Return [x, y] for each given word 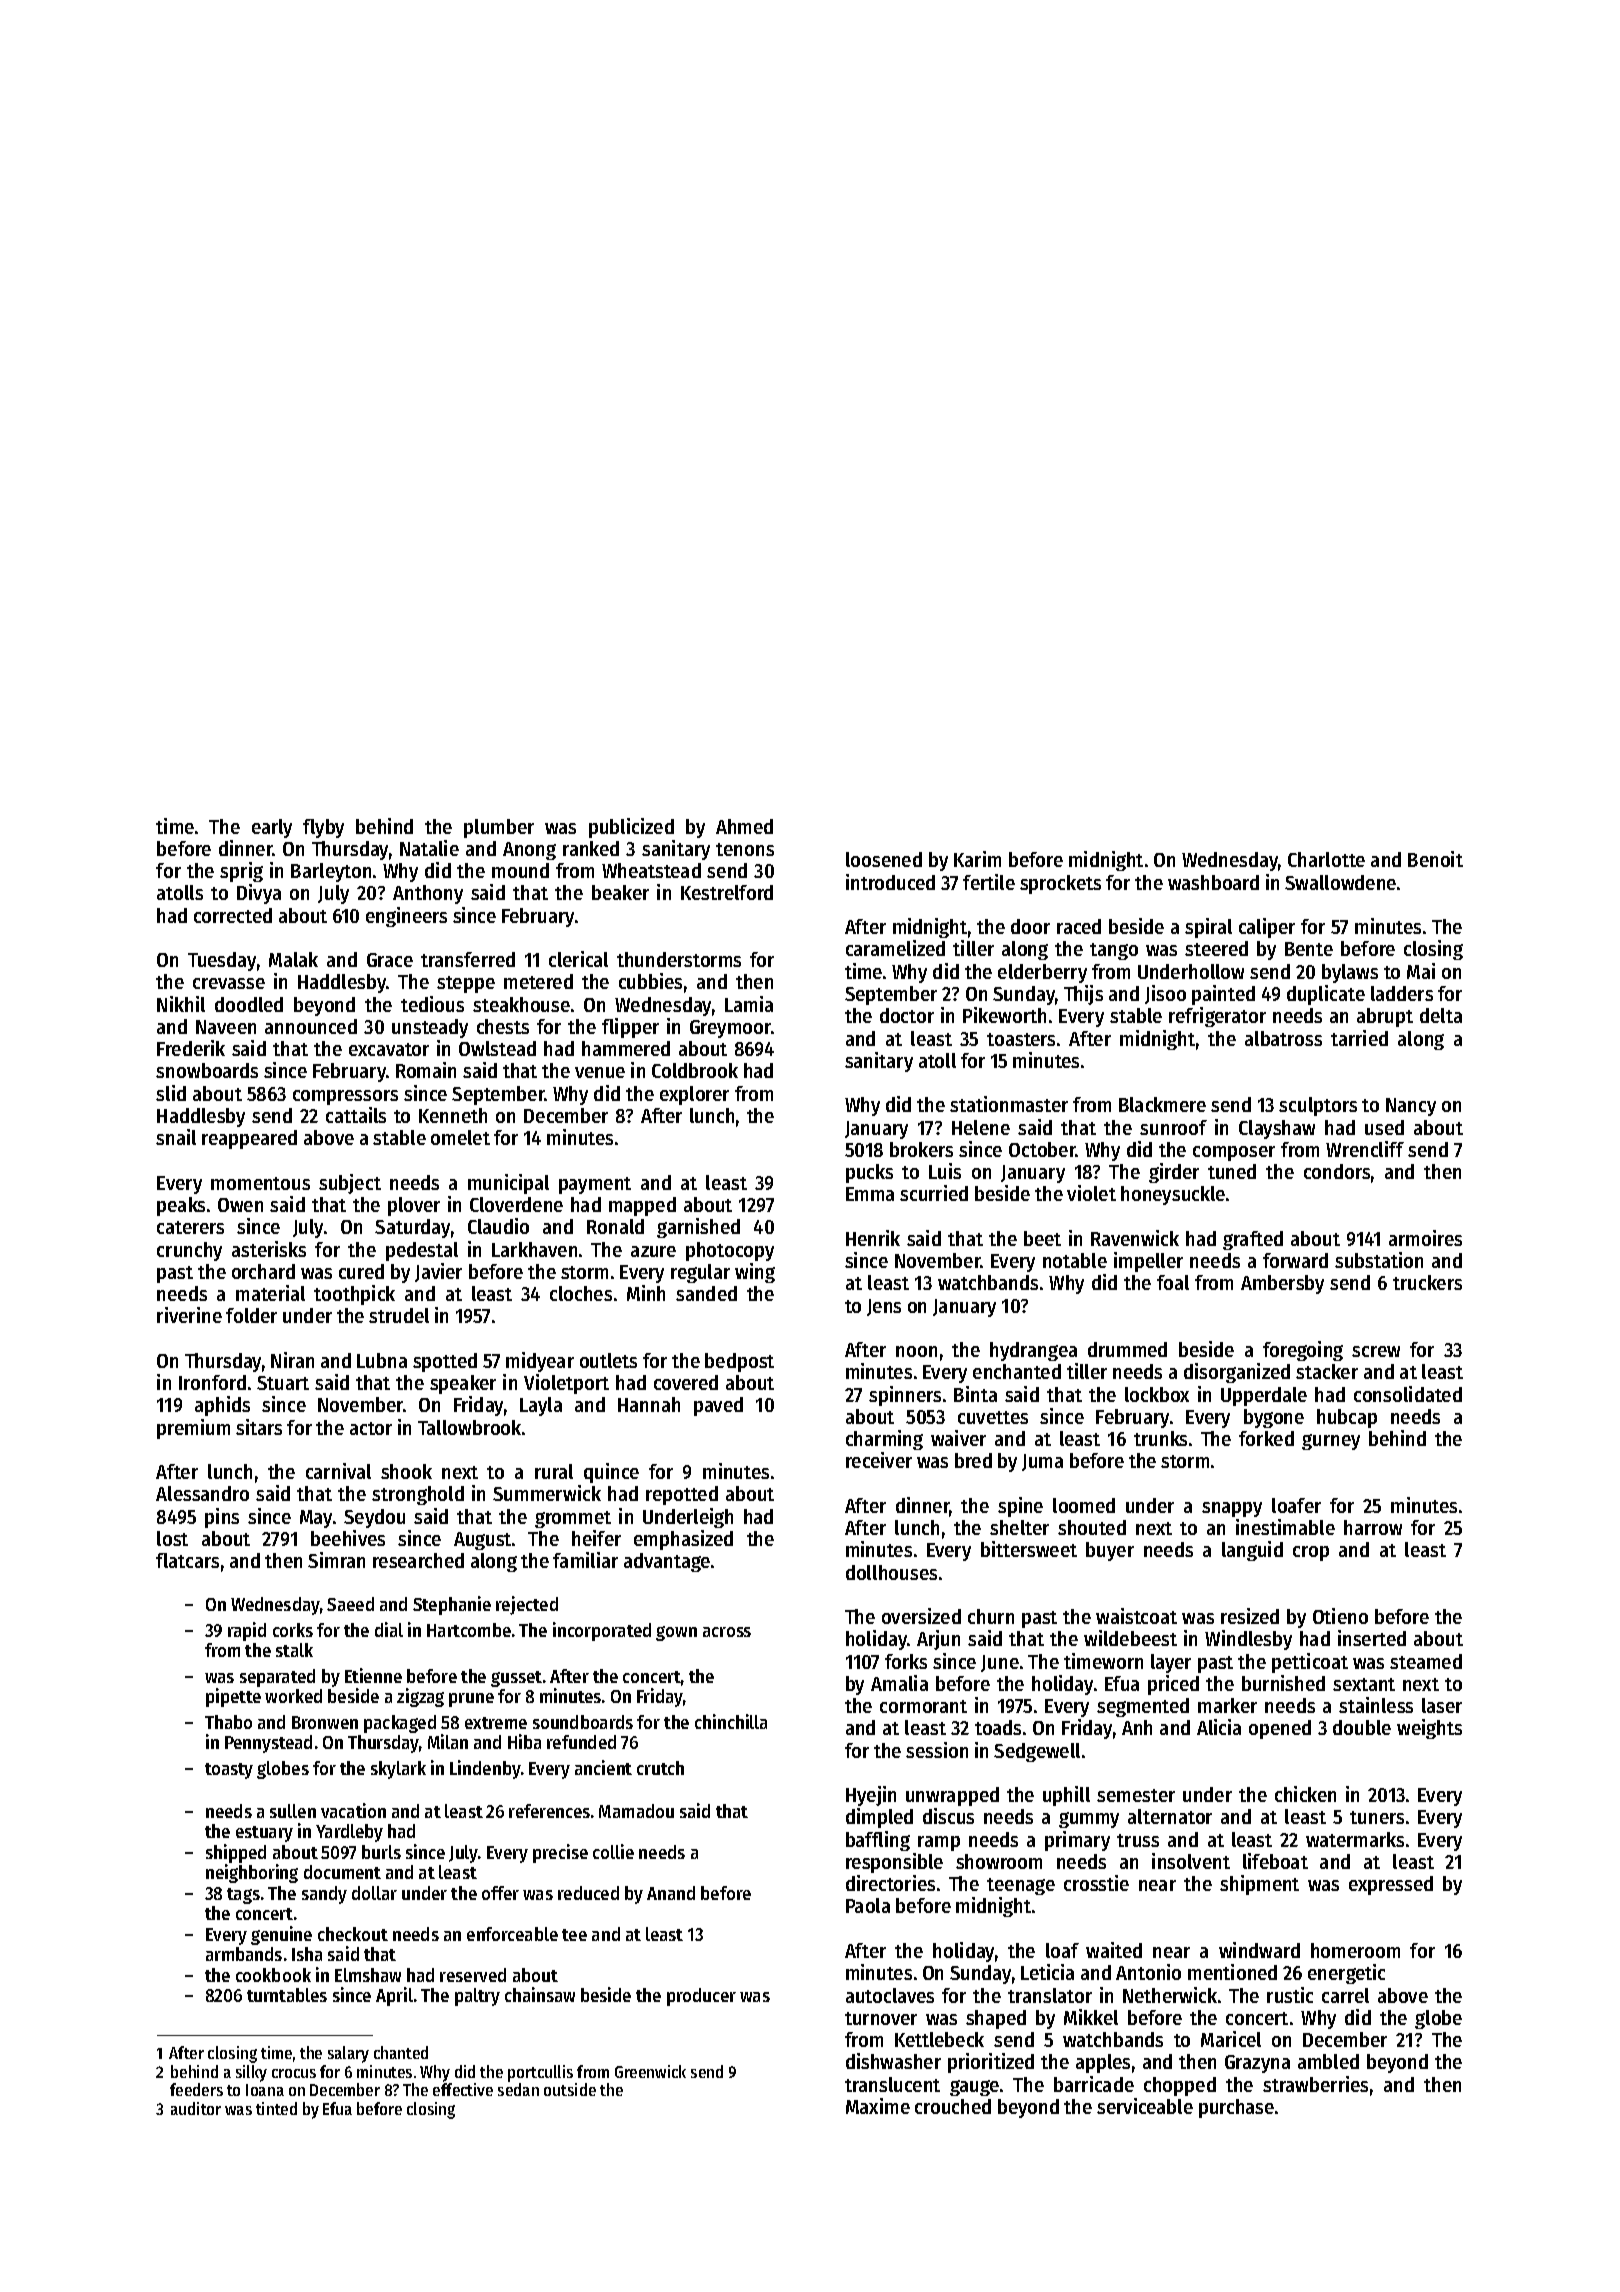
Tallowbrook [469, 1427]
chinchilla [731, 1721]
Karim [977, 859]
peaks [181, 1206]
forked [1266, 1438]
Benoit [1435, 859]
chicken [1305, 1794]
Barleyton [331, 872]
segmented [1143, 1707]
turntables [287, 1995]
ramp [939, 1843]
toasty [229, 1771]
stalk [294, 1650]
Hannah [649, 1404]
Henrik [873, 1238]
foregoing [1303, 1351]
